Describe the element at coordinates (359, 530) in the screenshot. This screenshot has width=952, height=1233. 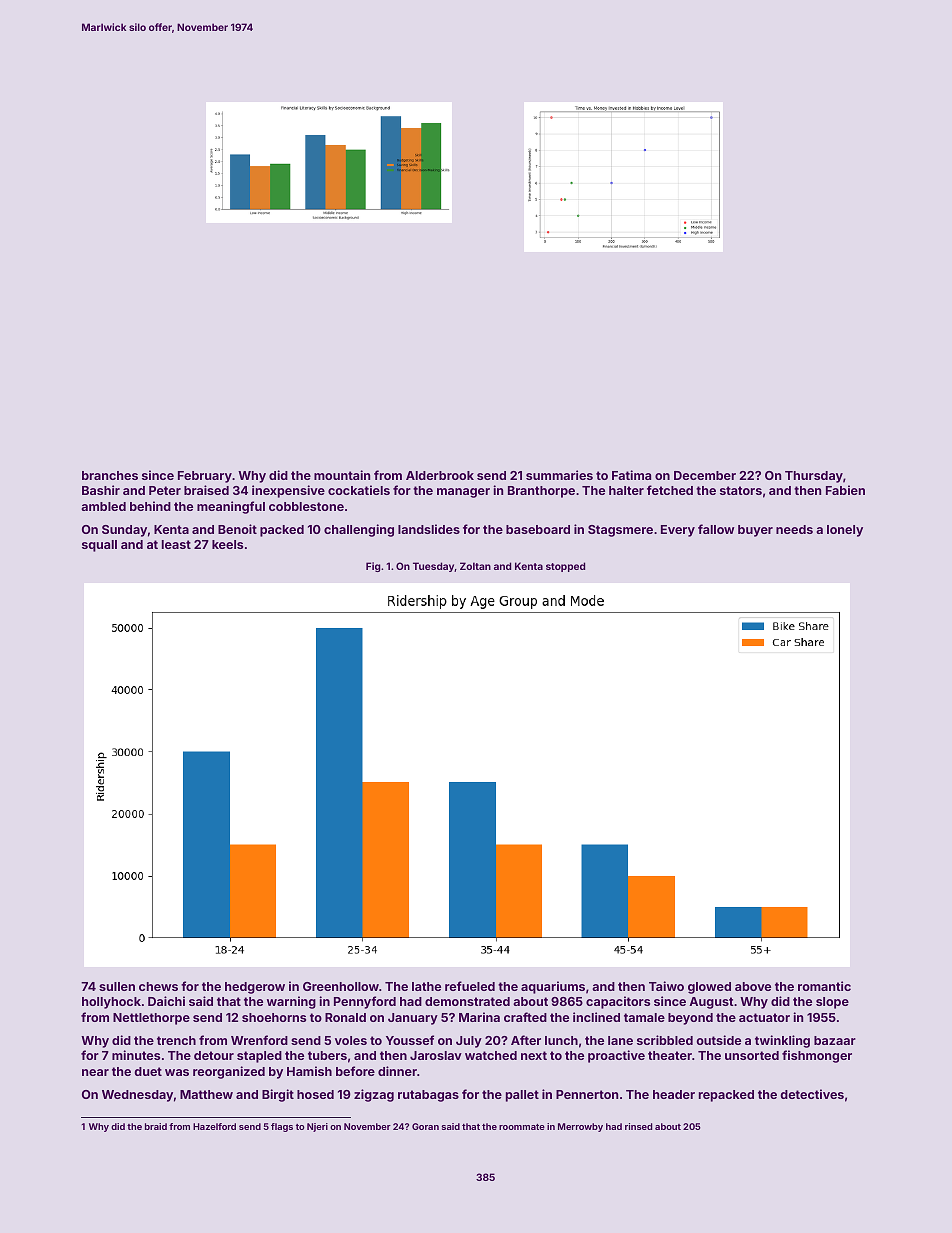
I see `challenging` at that location.
